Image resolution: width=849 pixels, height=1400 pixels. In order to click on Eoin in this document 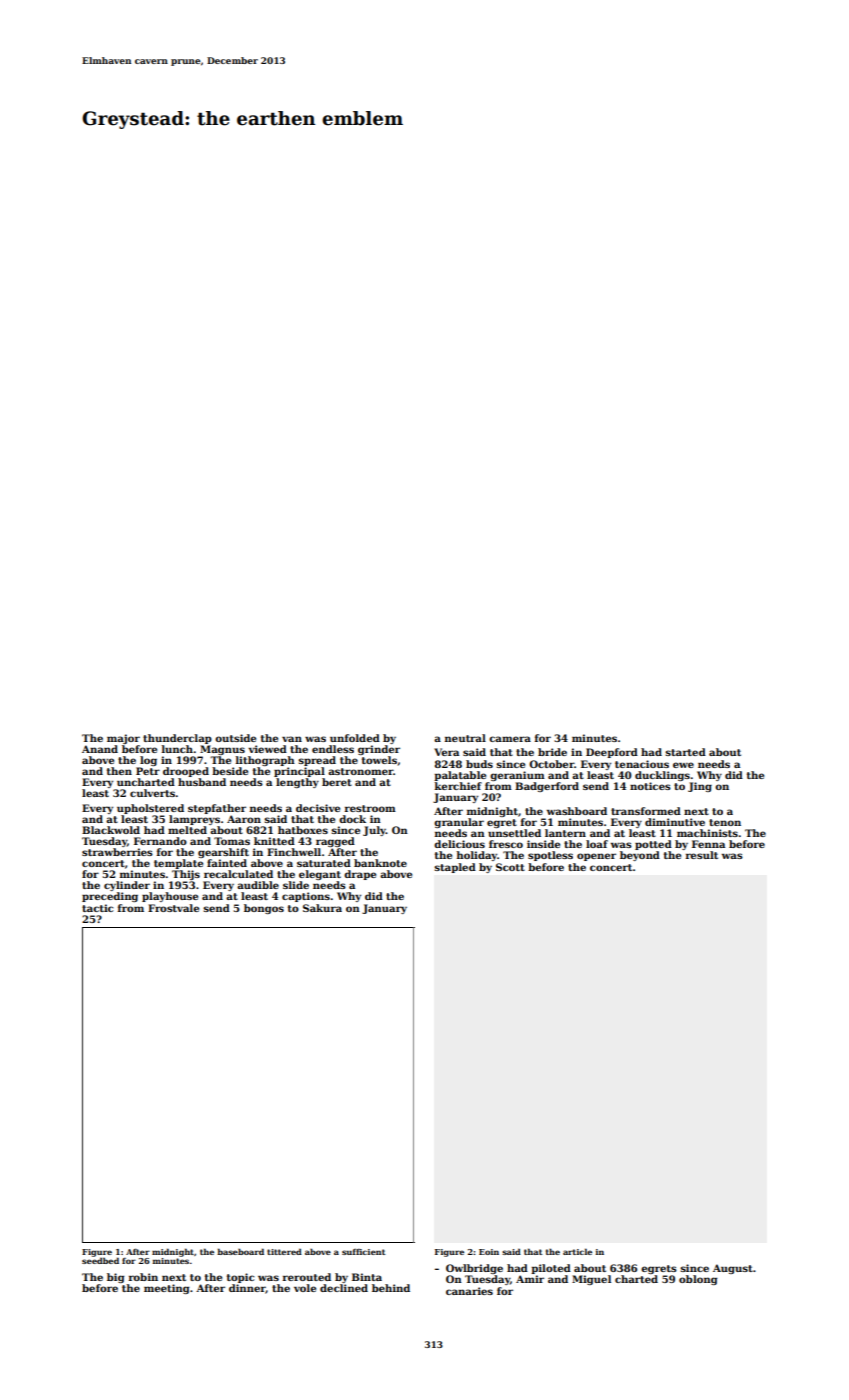, I will do `click(489, 1252)`.
